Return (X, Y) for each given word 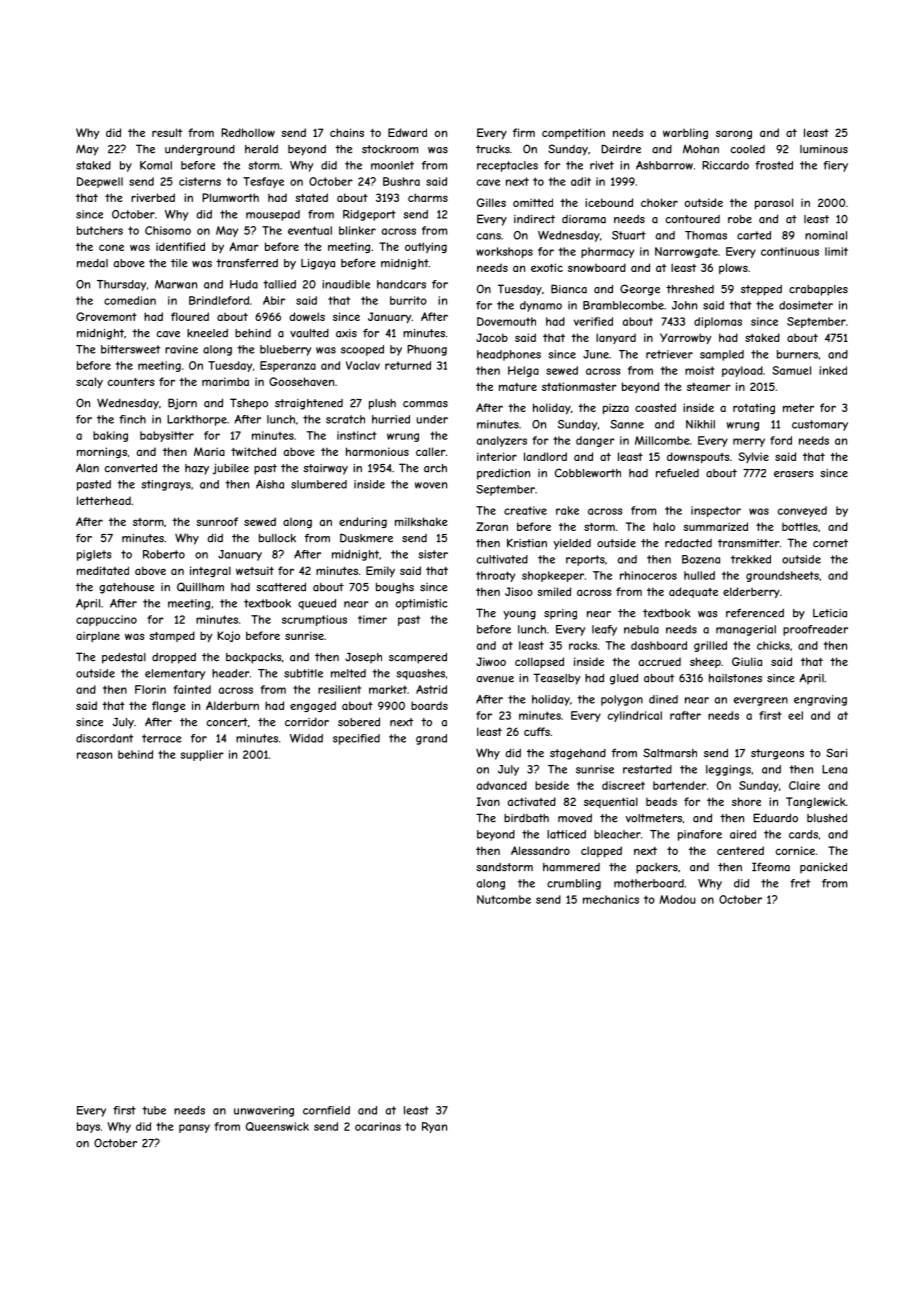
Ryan (434, 1127)
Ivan (488, 801)
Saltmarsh (670, 753)
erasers (794, 474)
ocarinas (378, 1126)
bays (88, 1127)
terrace (162, 738)
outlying (426, 247)
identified (180, 246)
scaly (89, 382)
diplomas (718, 322)
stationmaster (579, 386)
